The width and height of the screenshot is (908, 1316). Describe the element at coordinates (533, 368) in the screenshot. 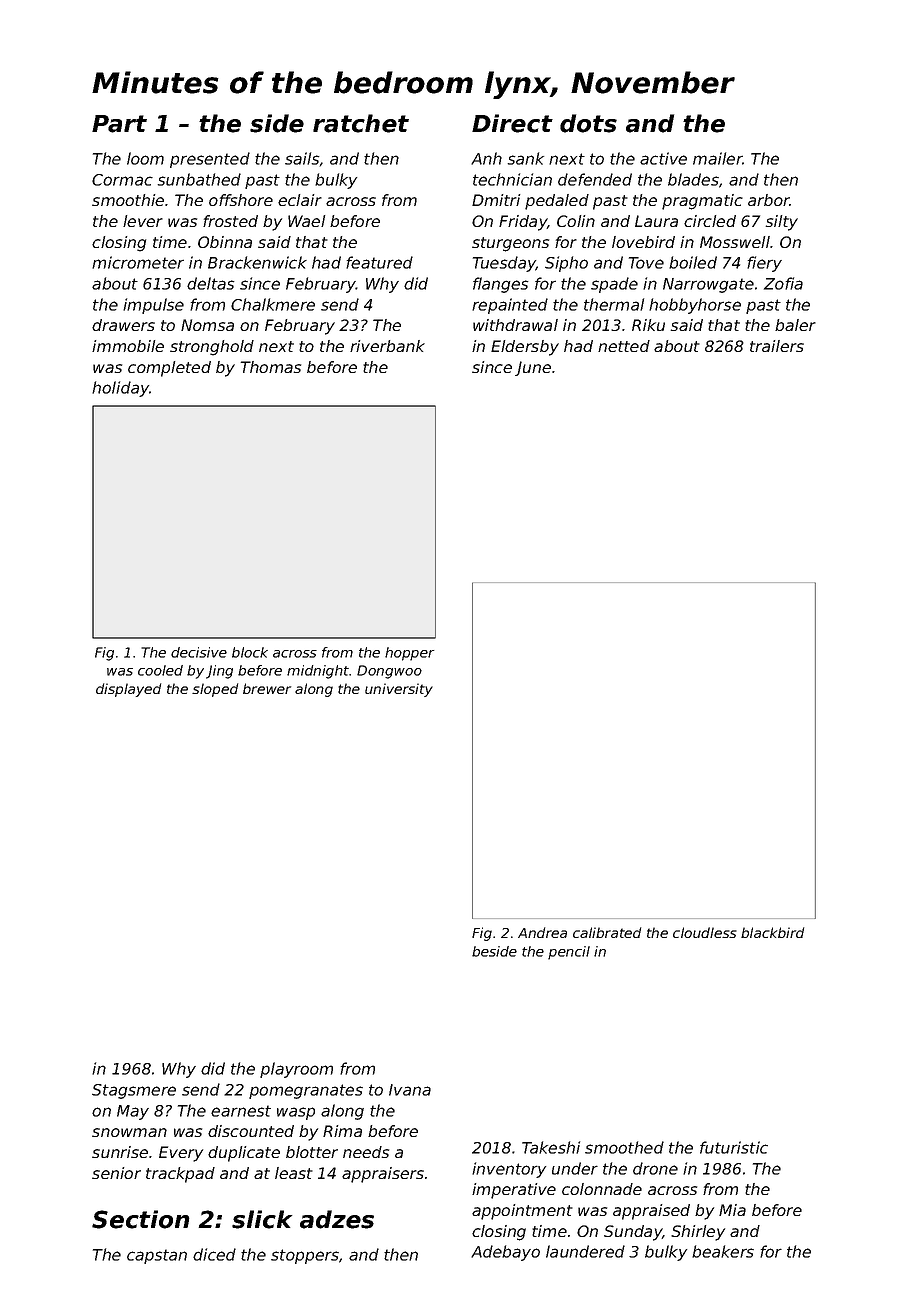

I see `June` at that location.
